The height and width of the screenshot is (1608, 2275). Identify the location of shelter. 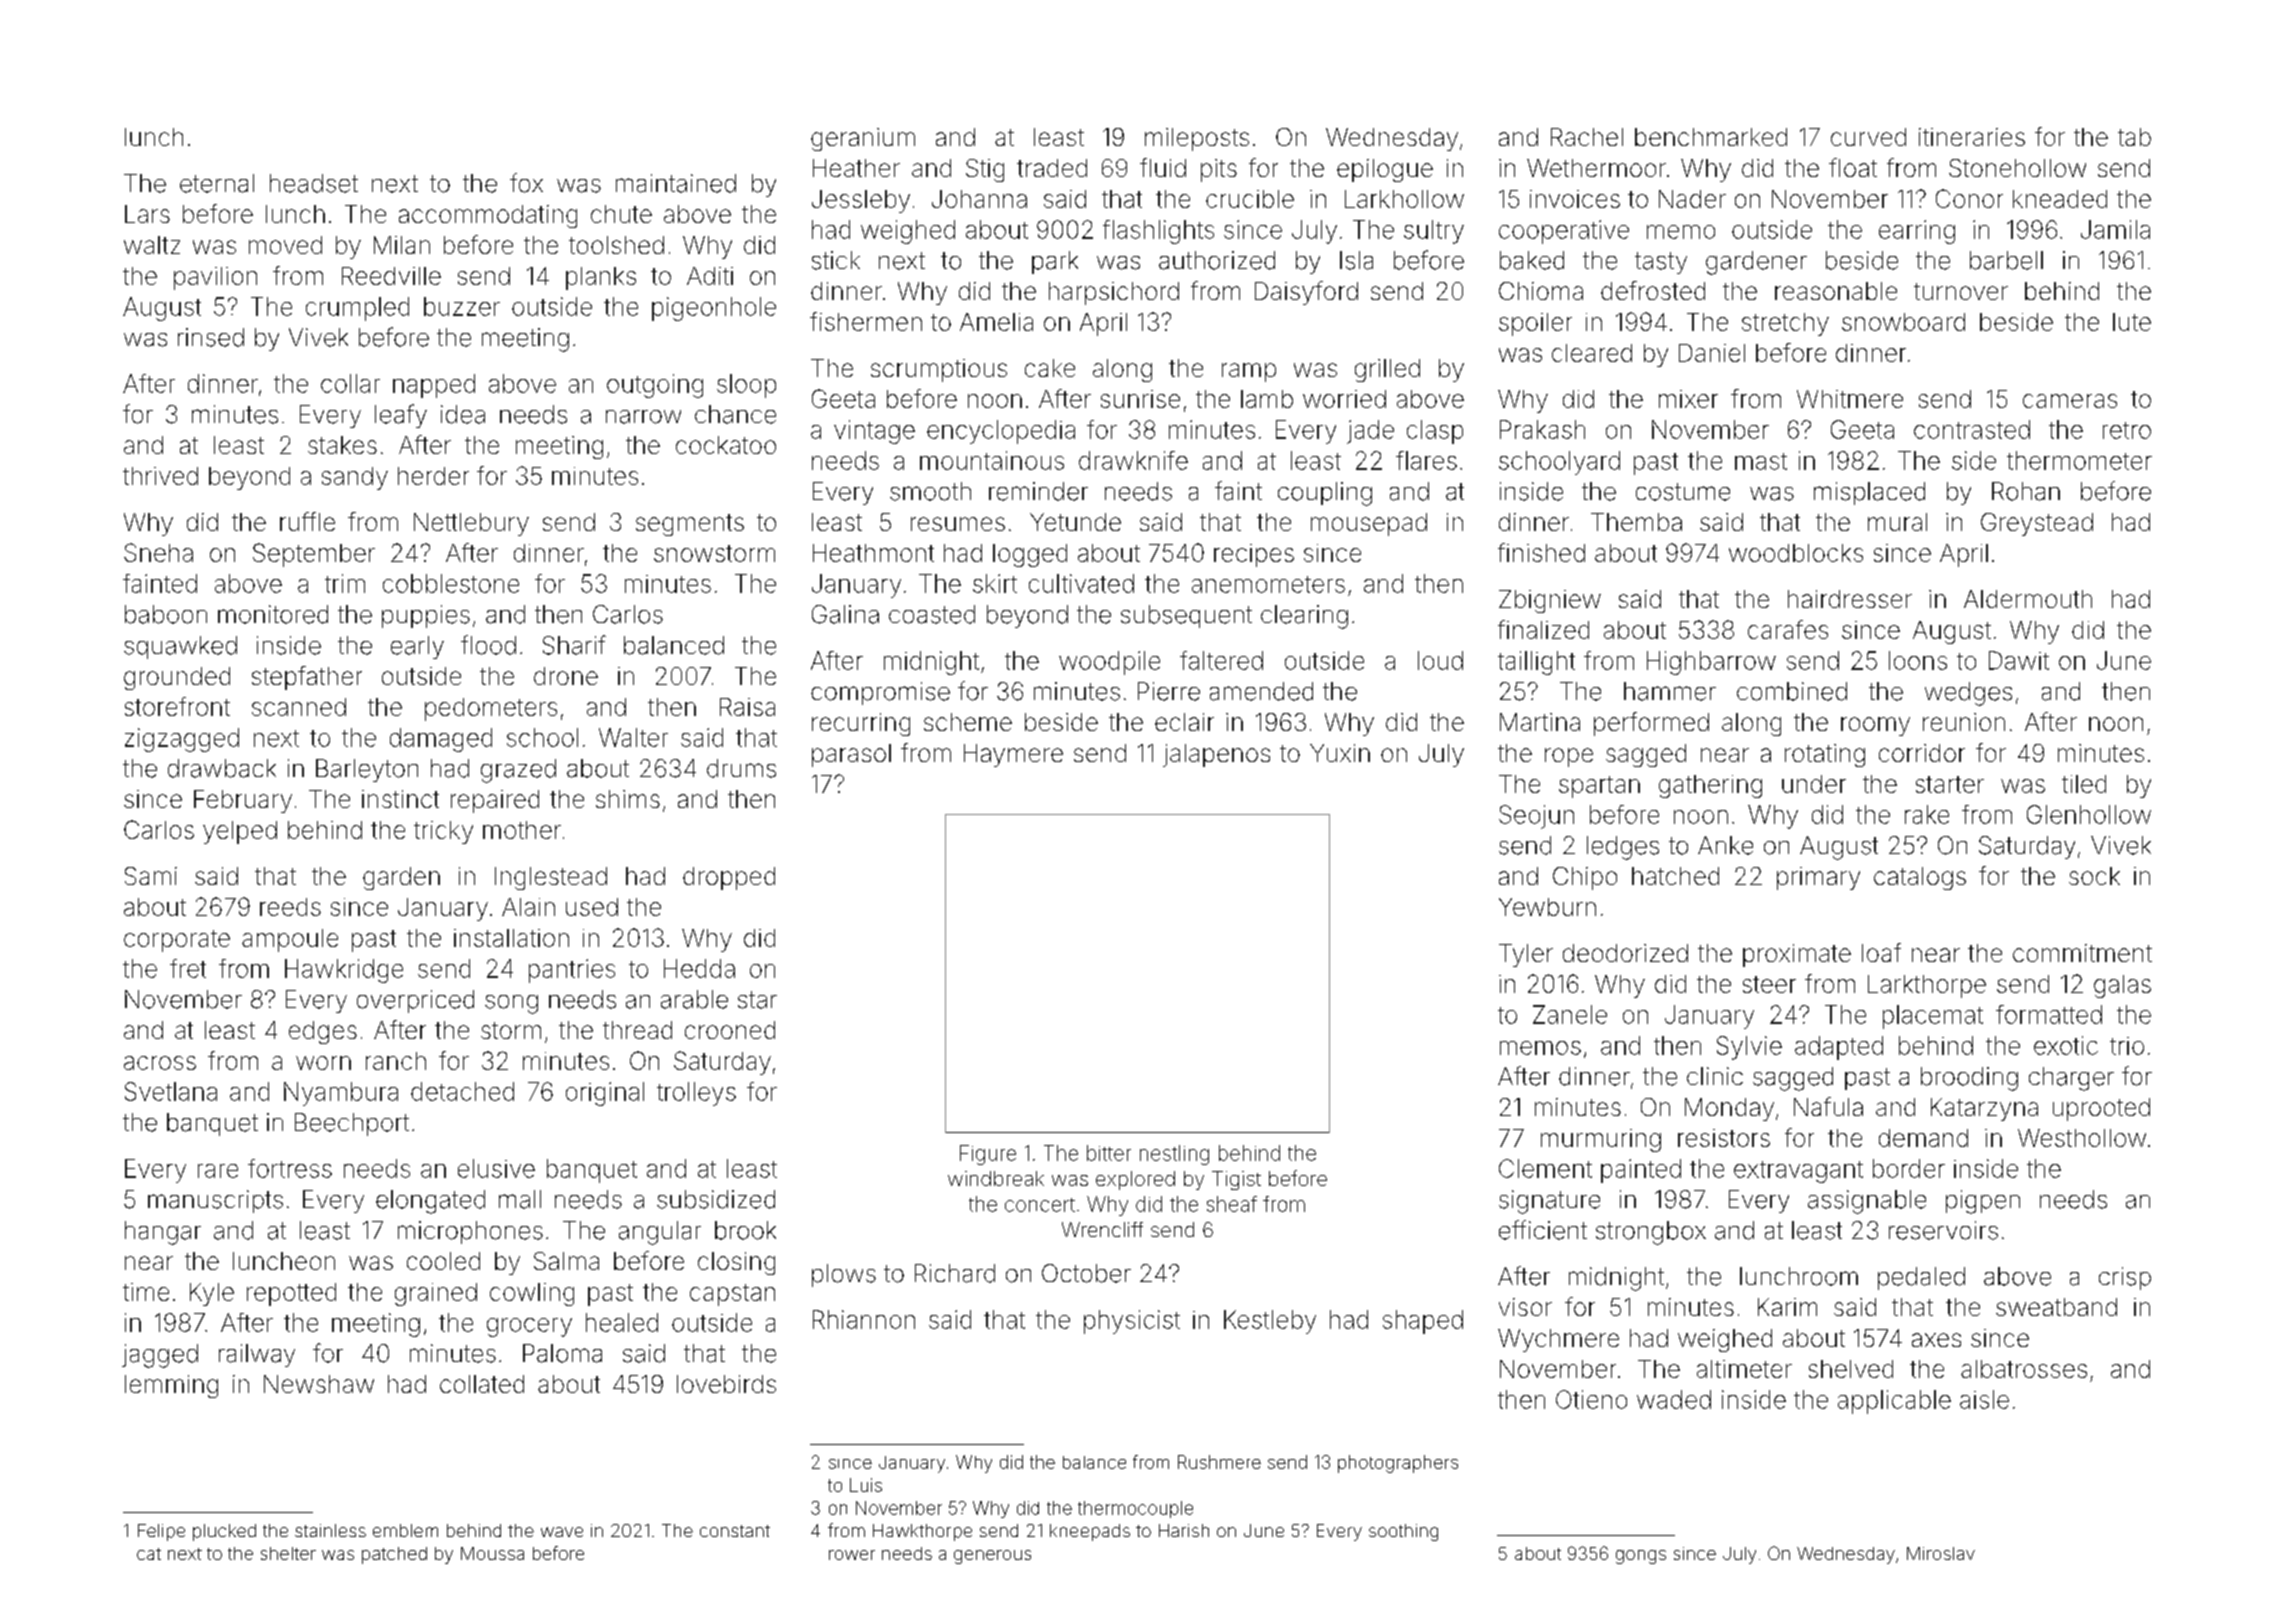
(288, 1553).
